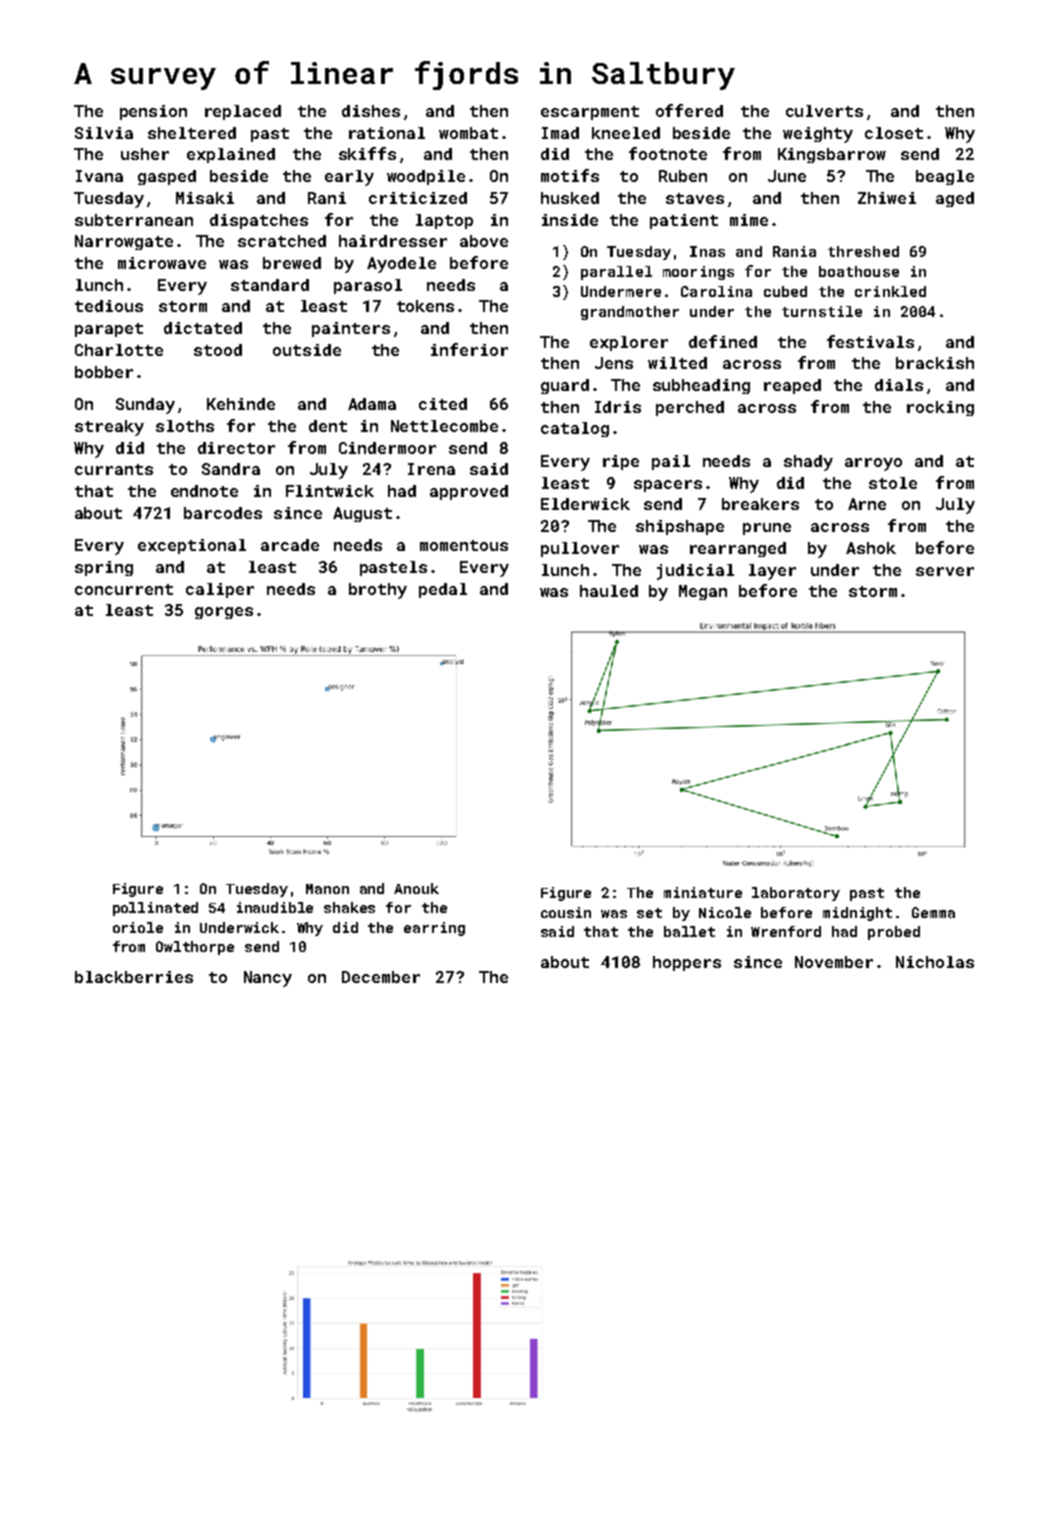  I want to click on Sandra, so click(231, 469).
